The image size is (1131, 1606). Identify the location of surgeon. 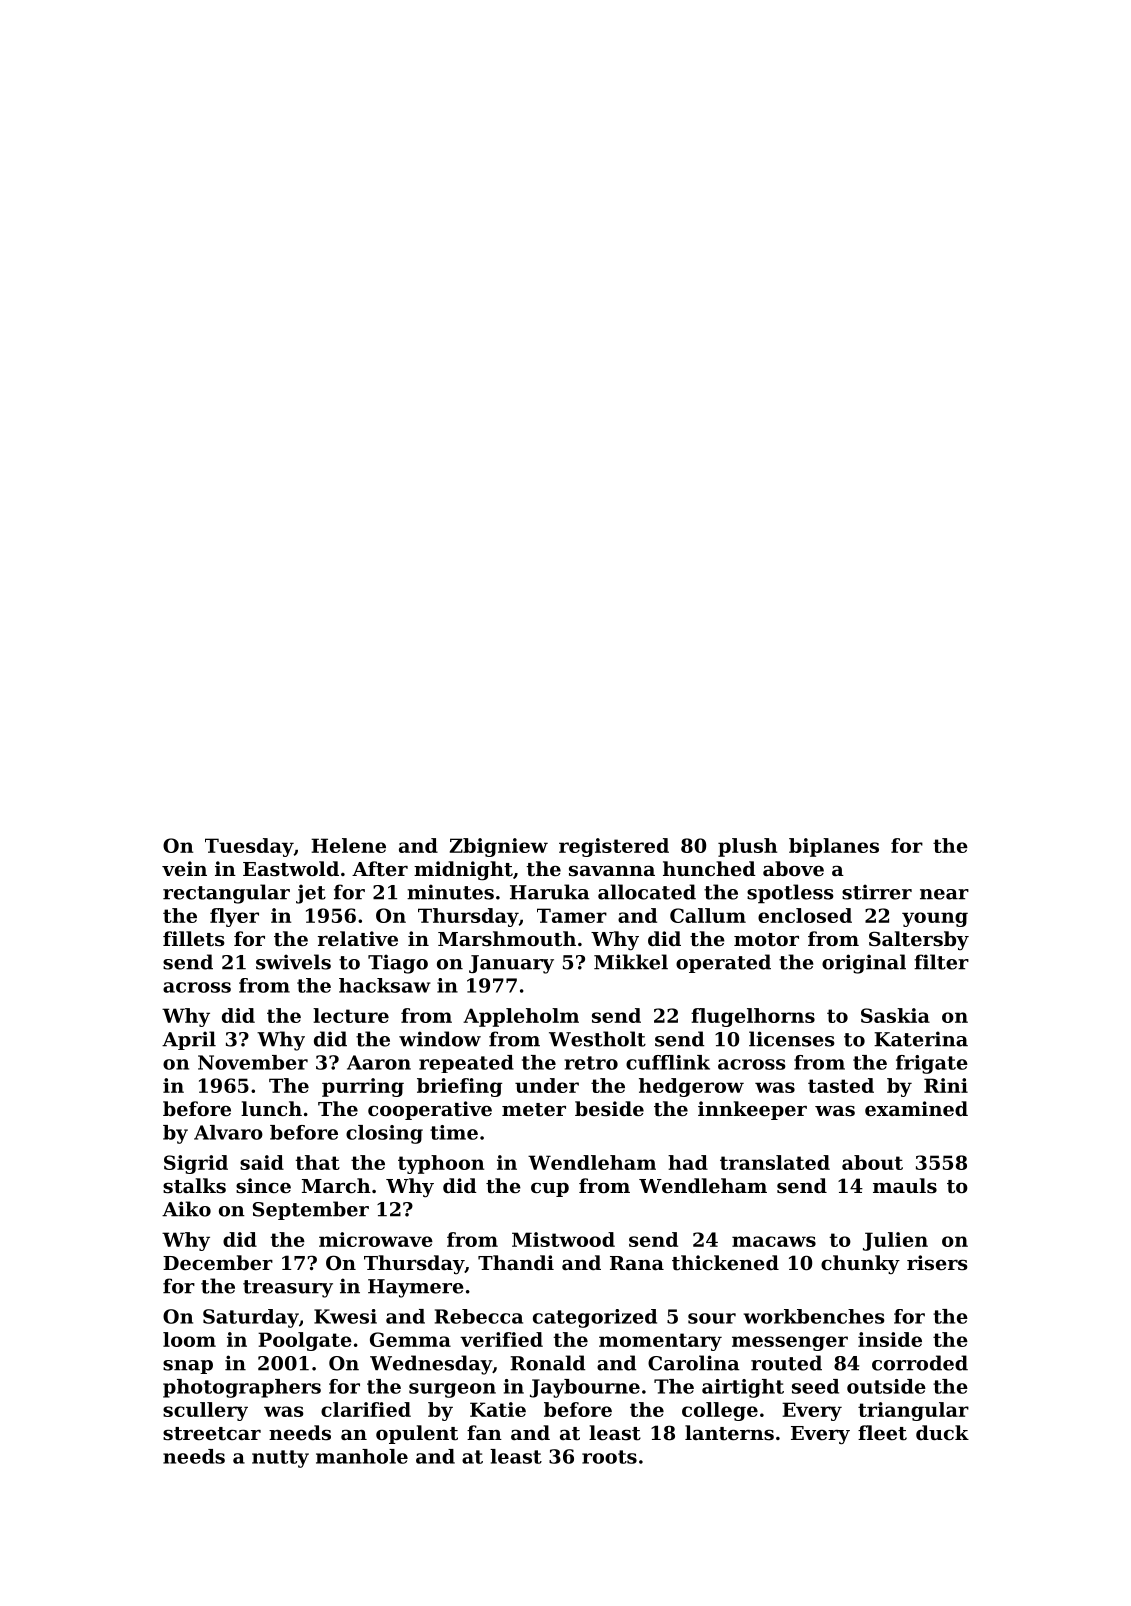
(452, 1390).
